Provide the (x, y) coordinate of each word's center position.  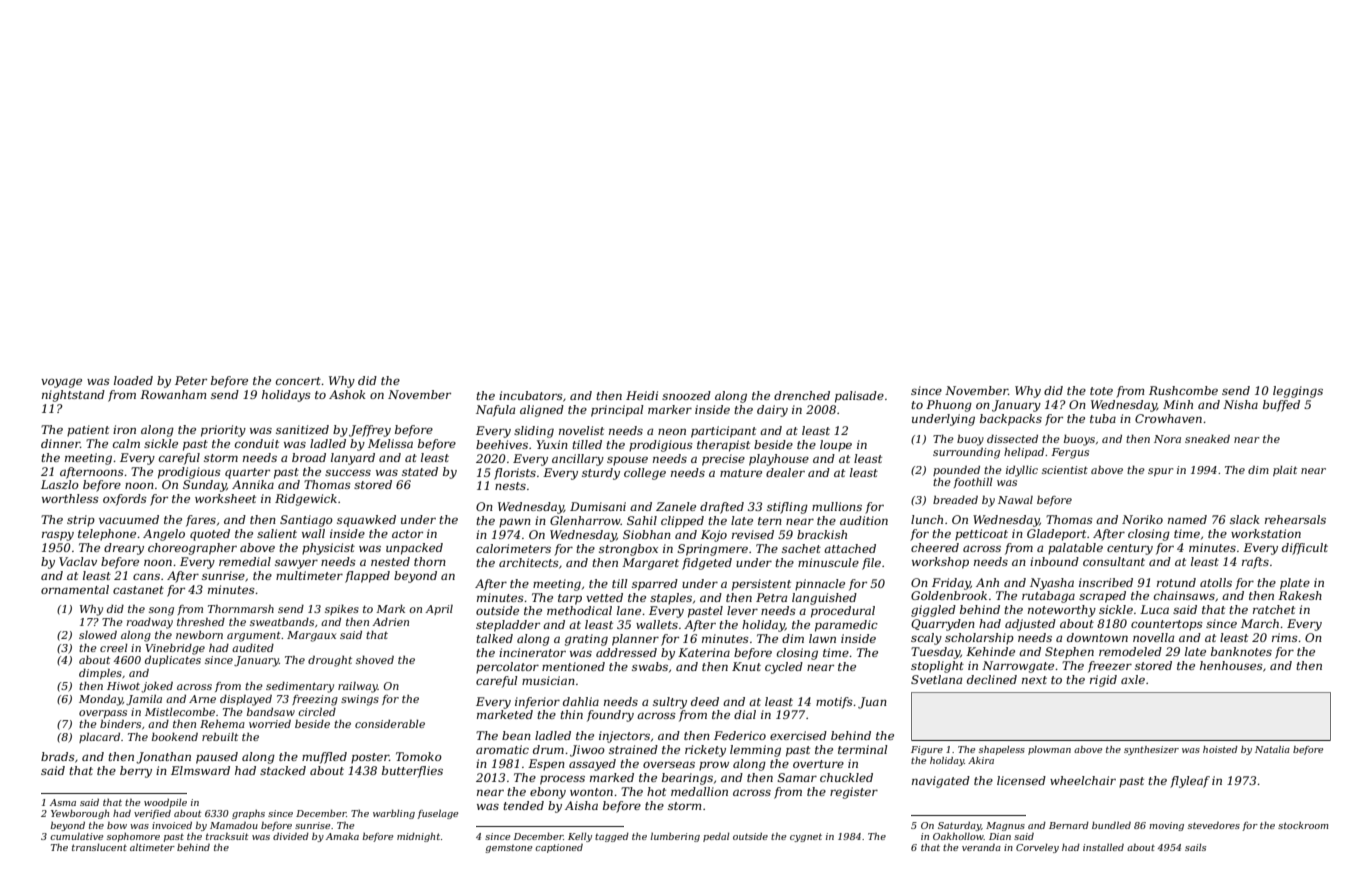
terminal (863, 749)
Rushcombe (1183, 390)
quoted (210, 535)
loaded (133, 380)
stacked (283, 770)
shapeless (1002, 750)
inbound (1054, 561)
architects (529, 562)
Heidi (642, 395)
